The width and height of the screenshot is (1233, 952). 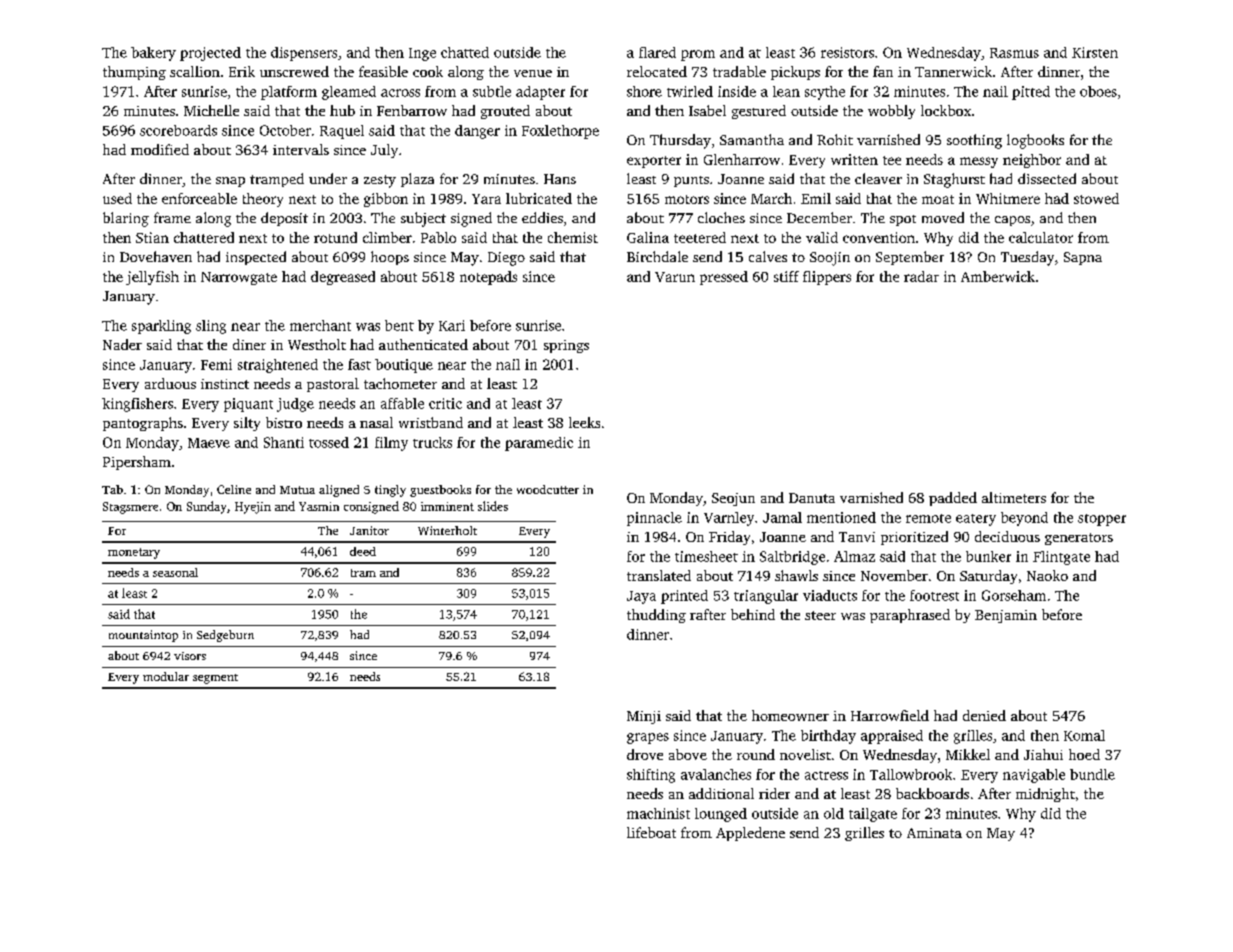 What do you see at coordinates (253, 508) in the screenshot?
I see `Hyejin` at bounding box center [253, 508].
